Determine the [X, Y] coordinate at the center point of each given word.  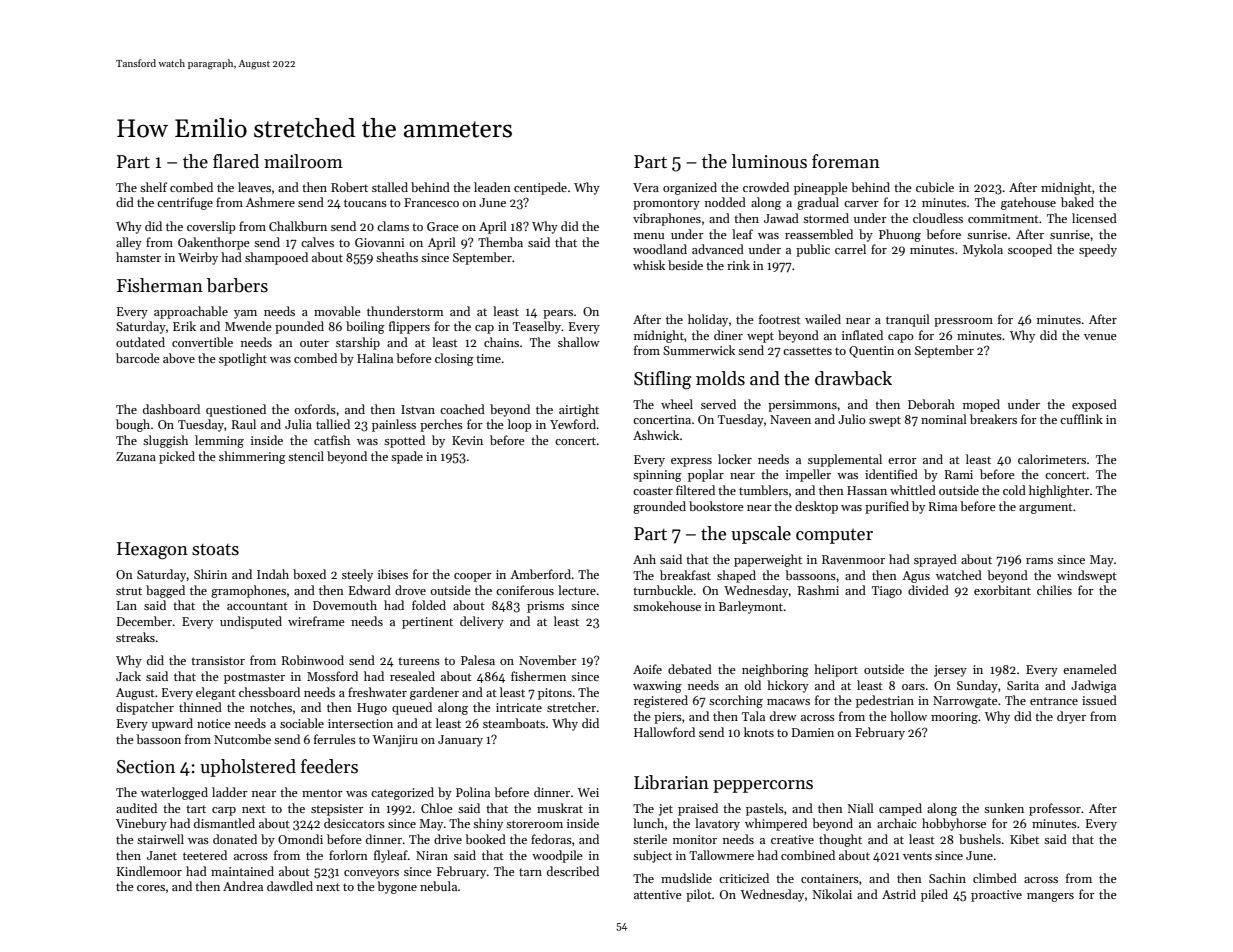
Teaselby [537, 327]
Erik [184, 326]
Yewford [573, 424]
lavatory [717, 824]
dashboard [171, 409]
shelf [153, 187]
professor [1055, 809]
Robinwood [312, 660]
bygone [397, 887]
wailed [823, 319]
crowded [766, 187]
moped [981, 405]
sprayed [935, 560]
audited [136, 808]
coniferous [525, 590]
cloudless [938, 218]
